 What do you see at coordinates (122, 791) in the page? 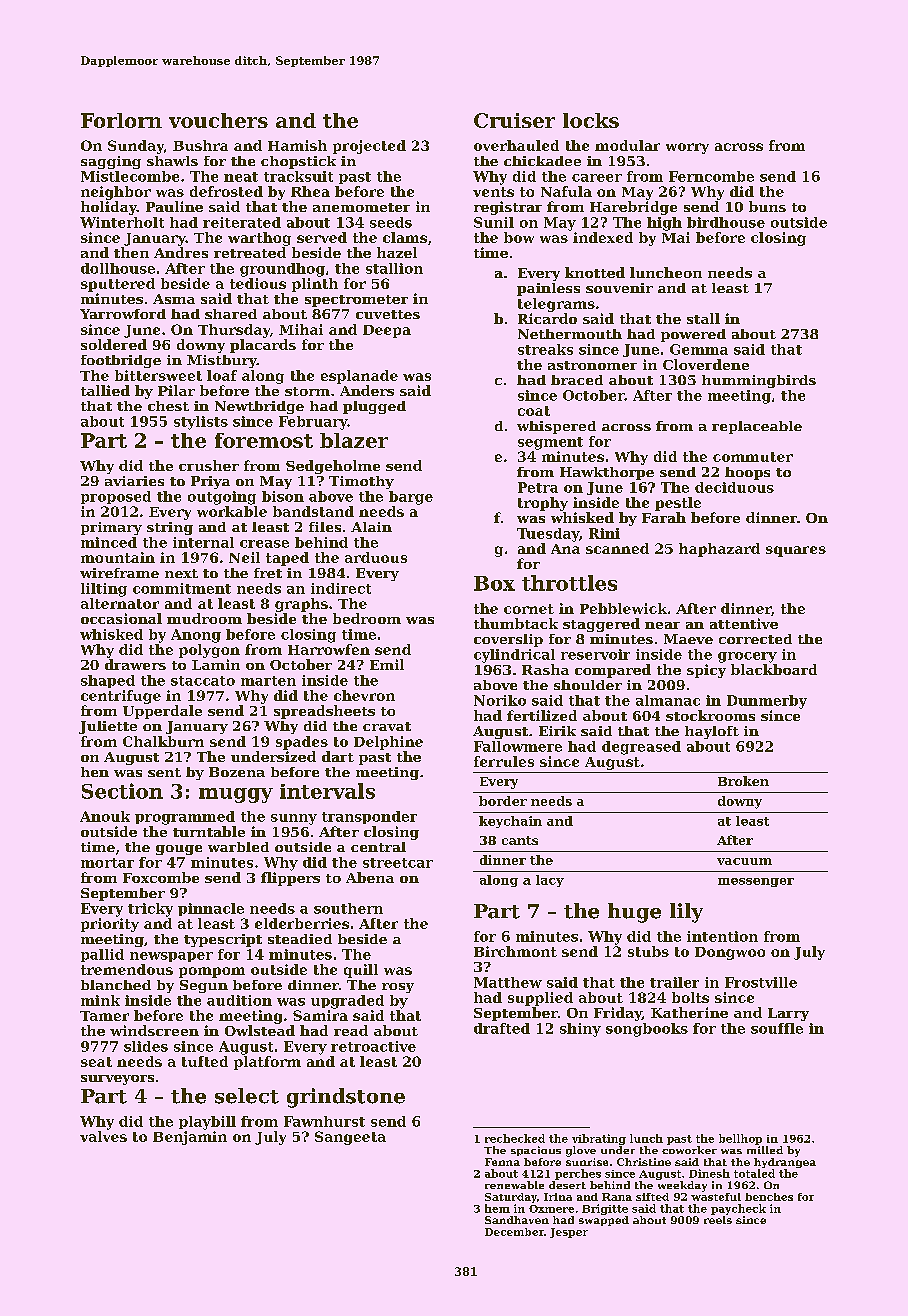
I see `Section` at bounding box center [122, 791].
